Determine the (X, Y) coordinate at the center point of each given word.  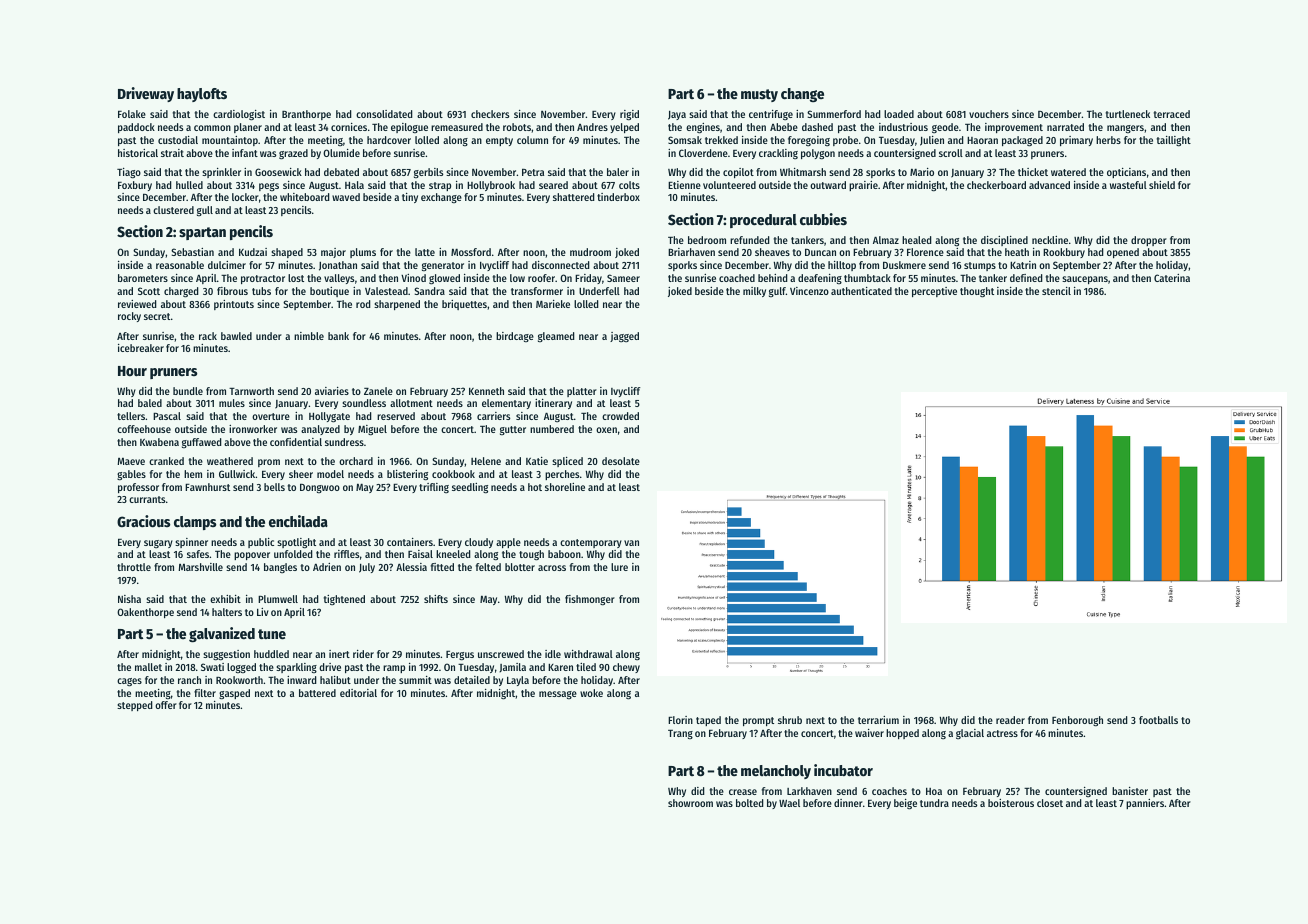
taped (708, 721)
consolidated (384, 114)
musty (759, 95)
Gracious (143, 521)
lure (619, 567)
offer (166, 705)
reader (1010, 720)
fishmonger (590, 600)
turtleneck (1127, 114)
